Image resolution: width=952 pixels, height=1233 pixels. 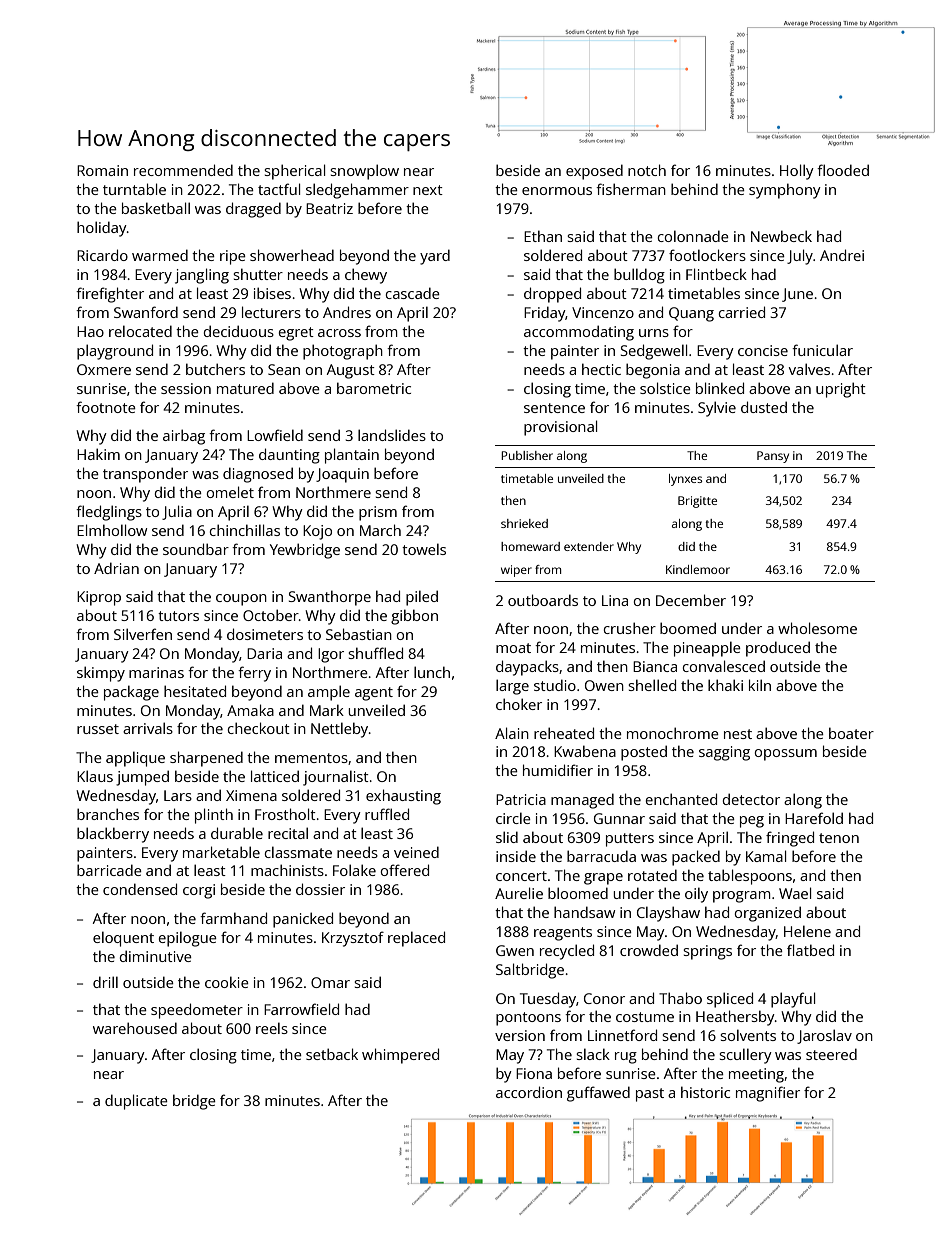 What do you see at coordinates (258, 728) in the image?
I see `checkout` at bounding box center [258, 728].
